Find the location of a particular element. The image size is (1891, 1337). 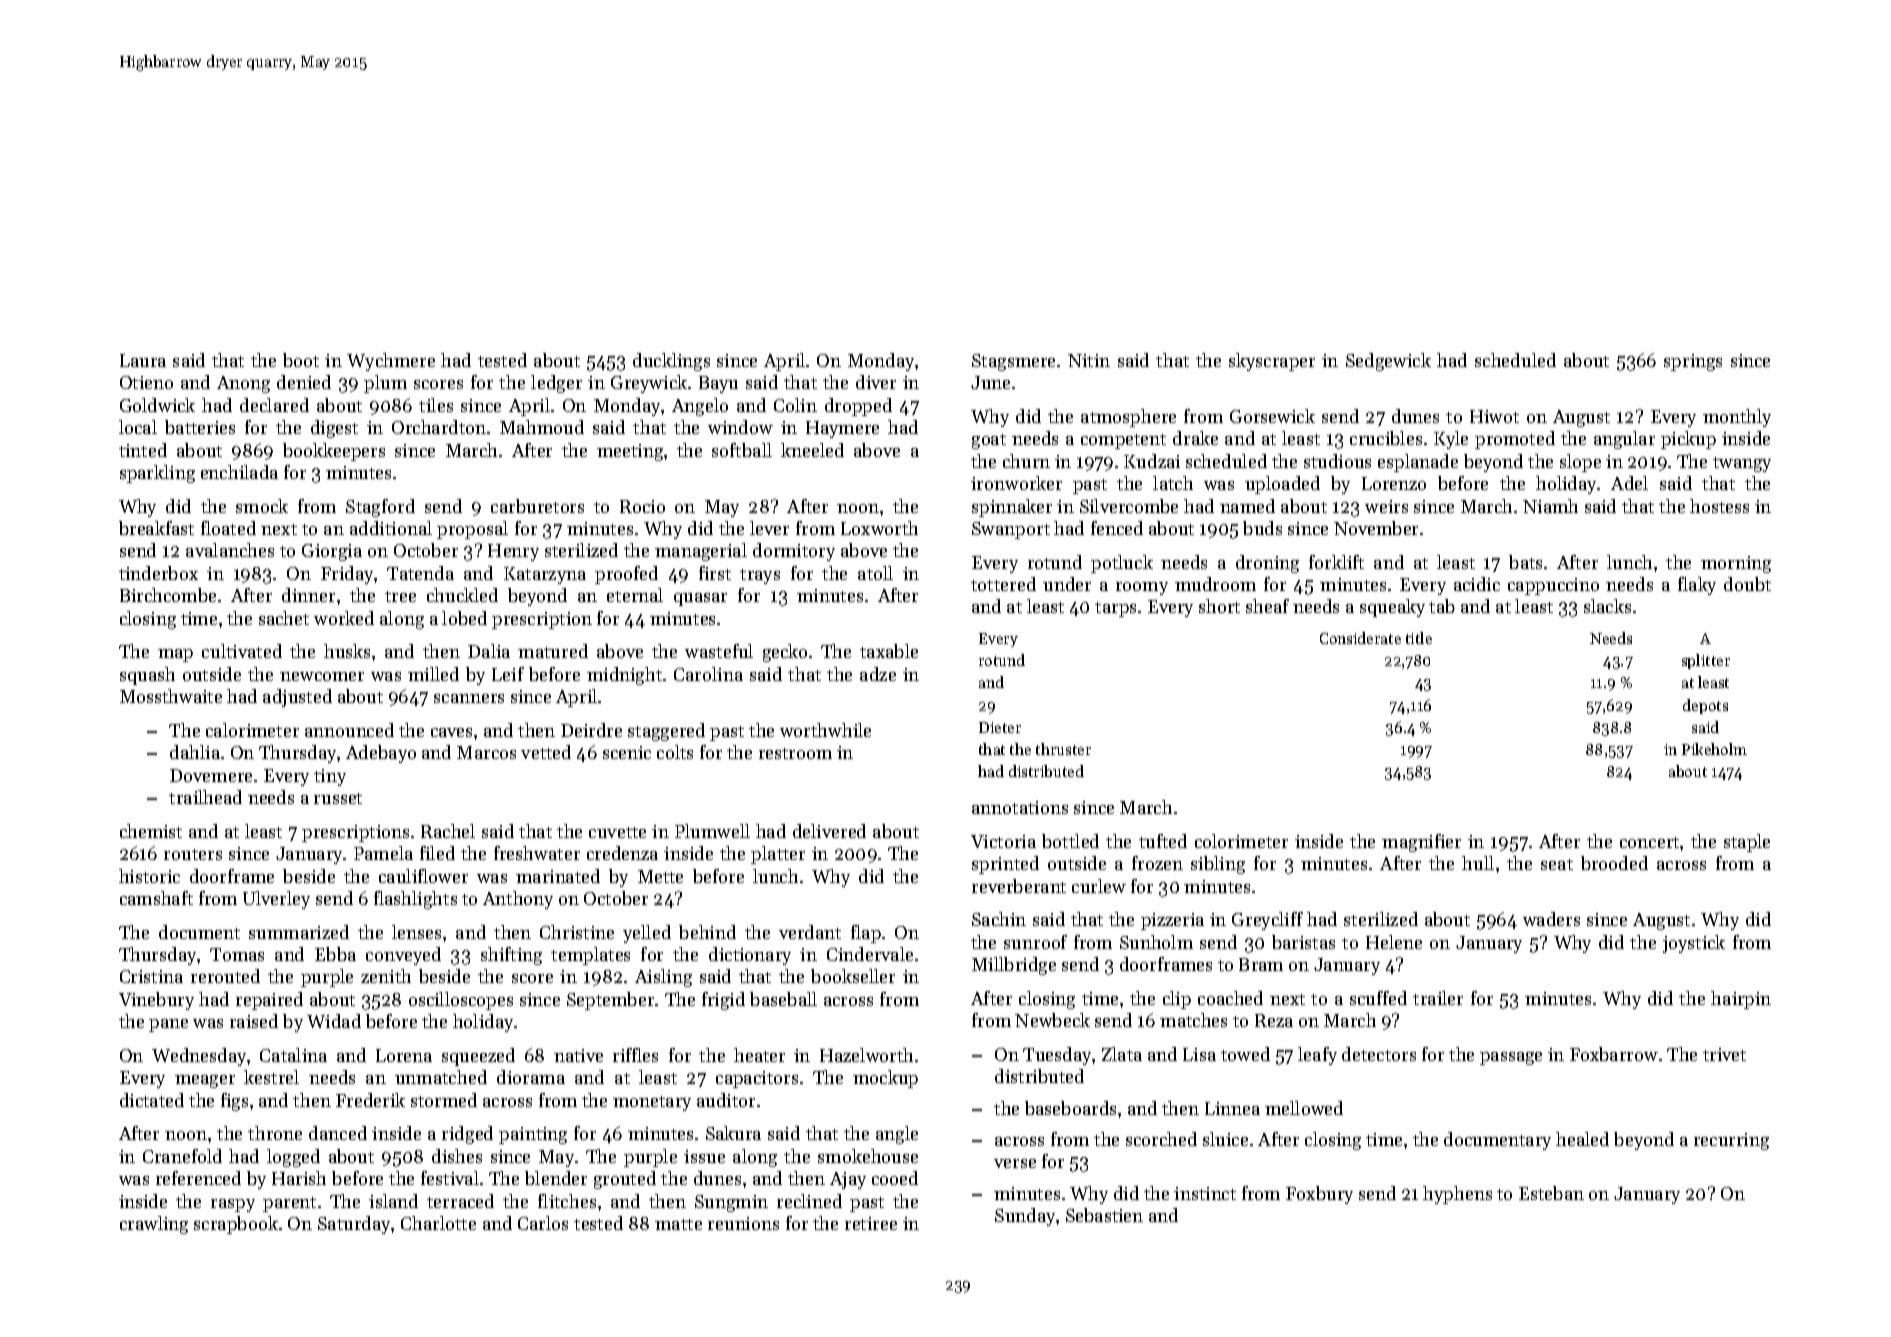

monetary is located at coordinates (652, 1103).
